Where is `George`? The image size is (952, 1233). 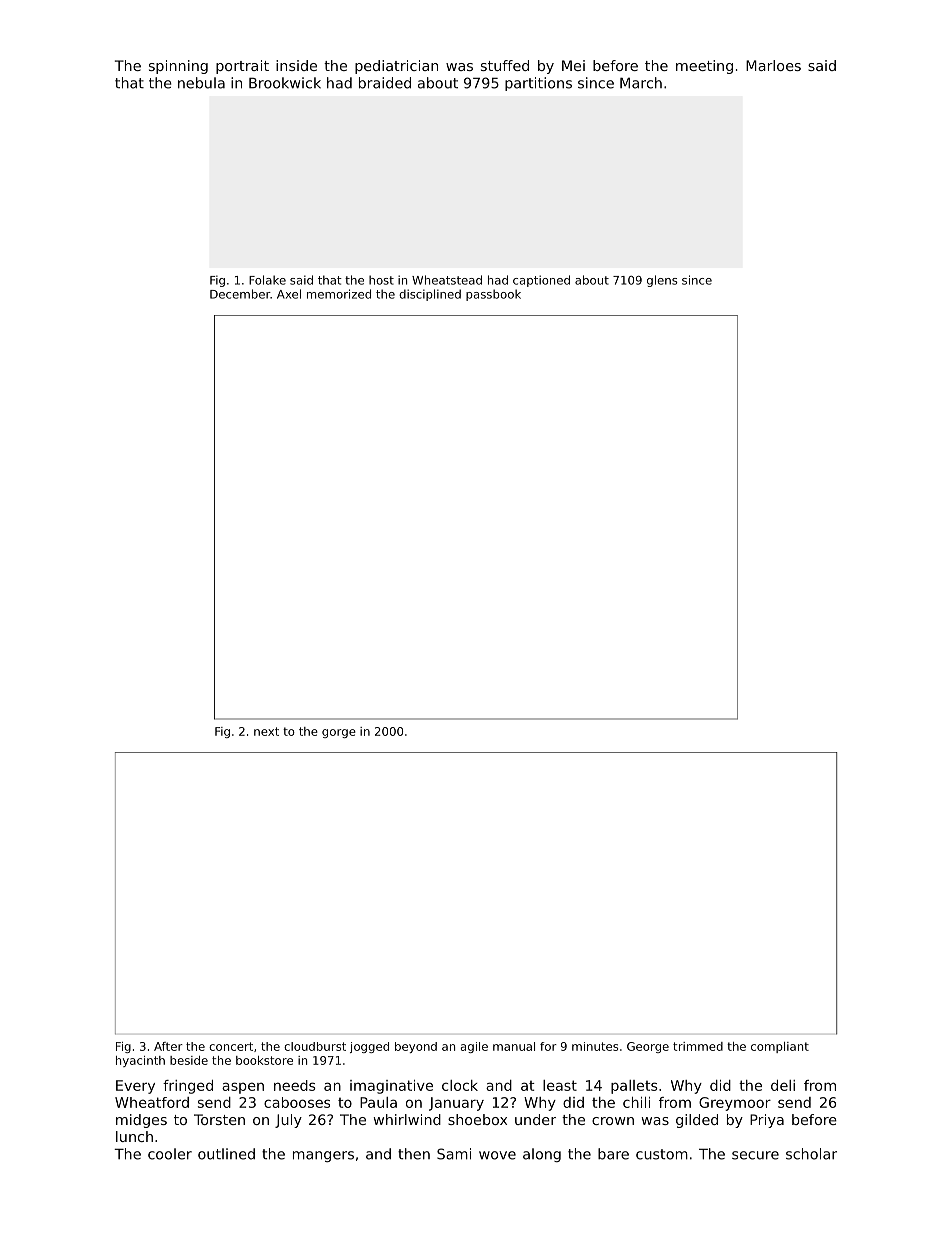 George is located at coordinates (648, 1047).
